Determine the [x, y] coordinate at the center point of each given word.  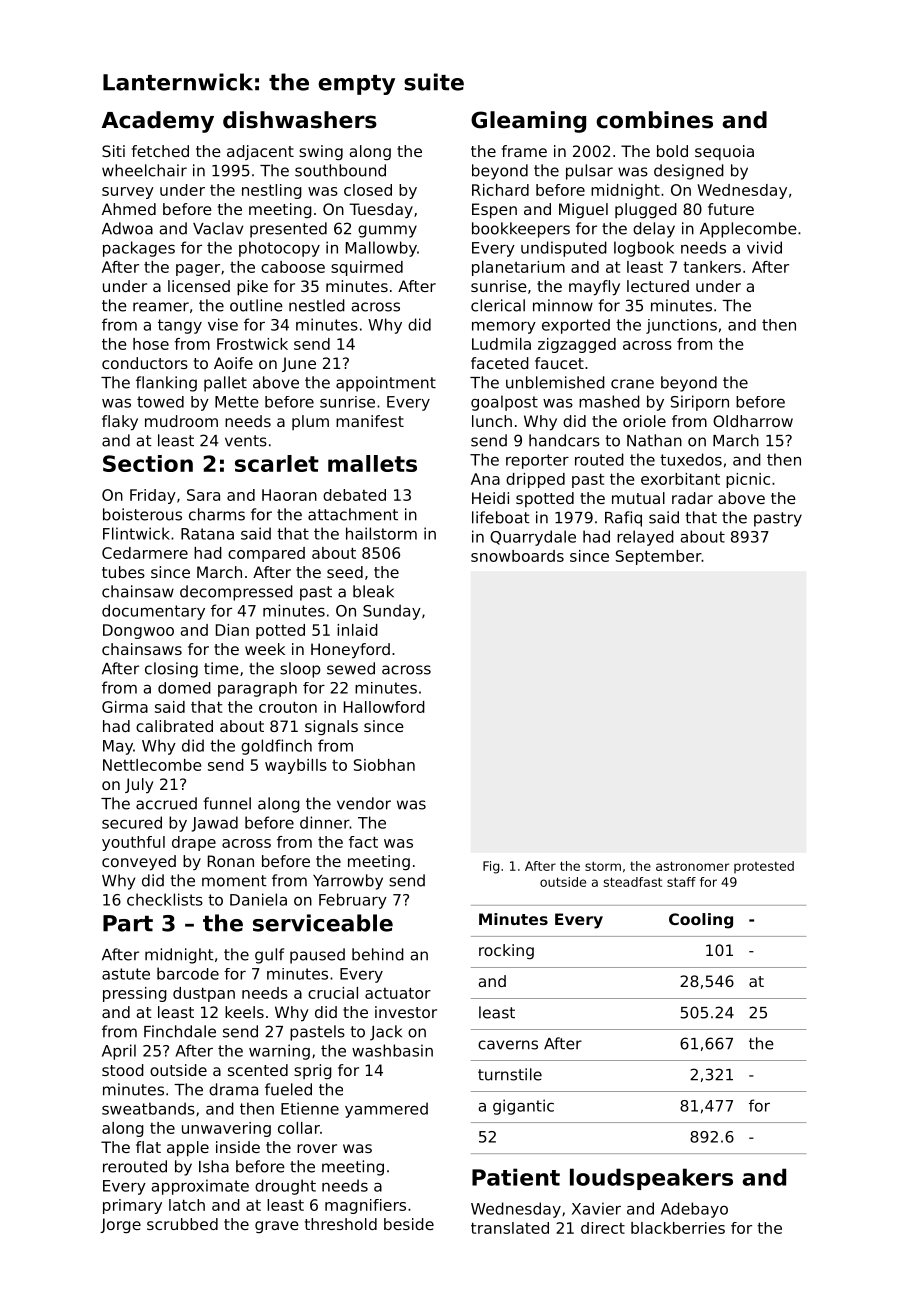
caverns [508, 1045]
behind [378, 954]
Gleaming [528, 122]
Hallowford [384, 707]
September [658, 557]
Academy [158, 122]
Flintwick [136, 533]
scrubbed [182, 1224]
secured [132, 822]
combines [654, 120]
